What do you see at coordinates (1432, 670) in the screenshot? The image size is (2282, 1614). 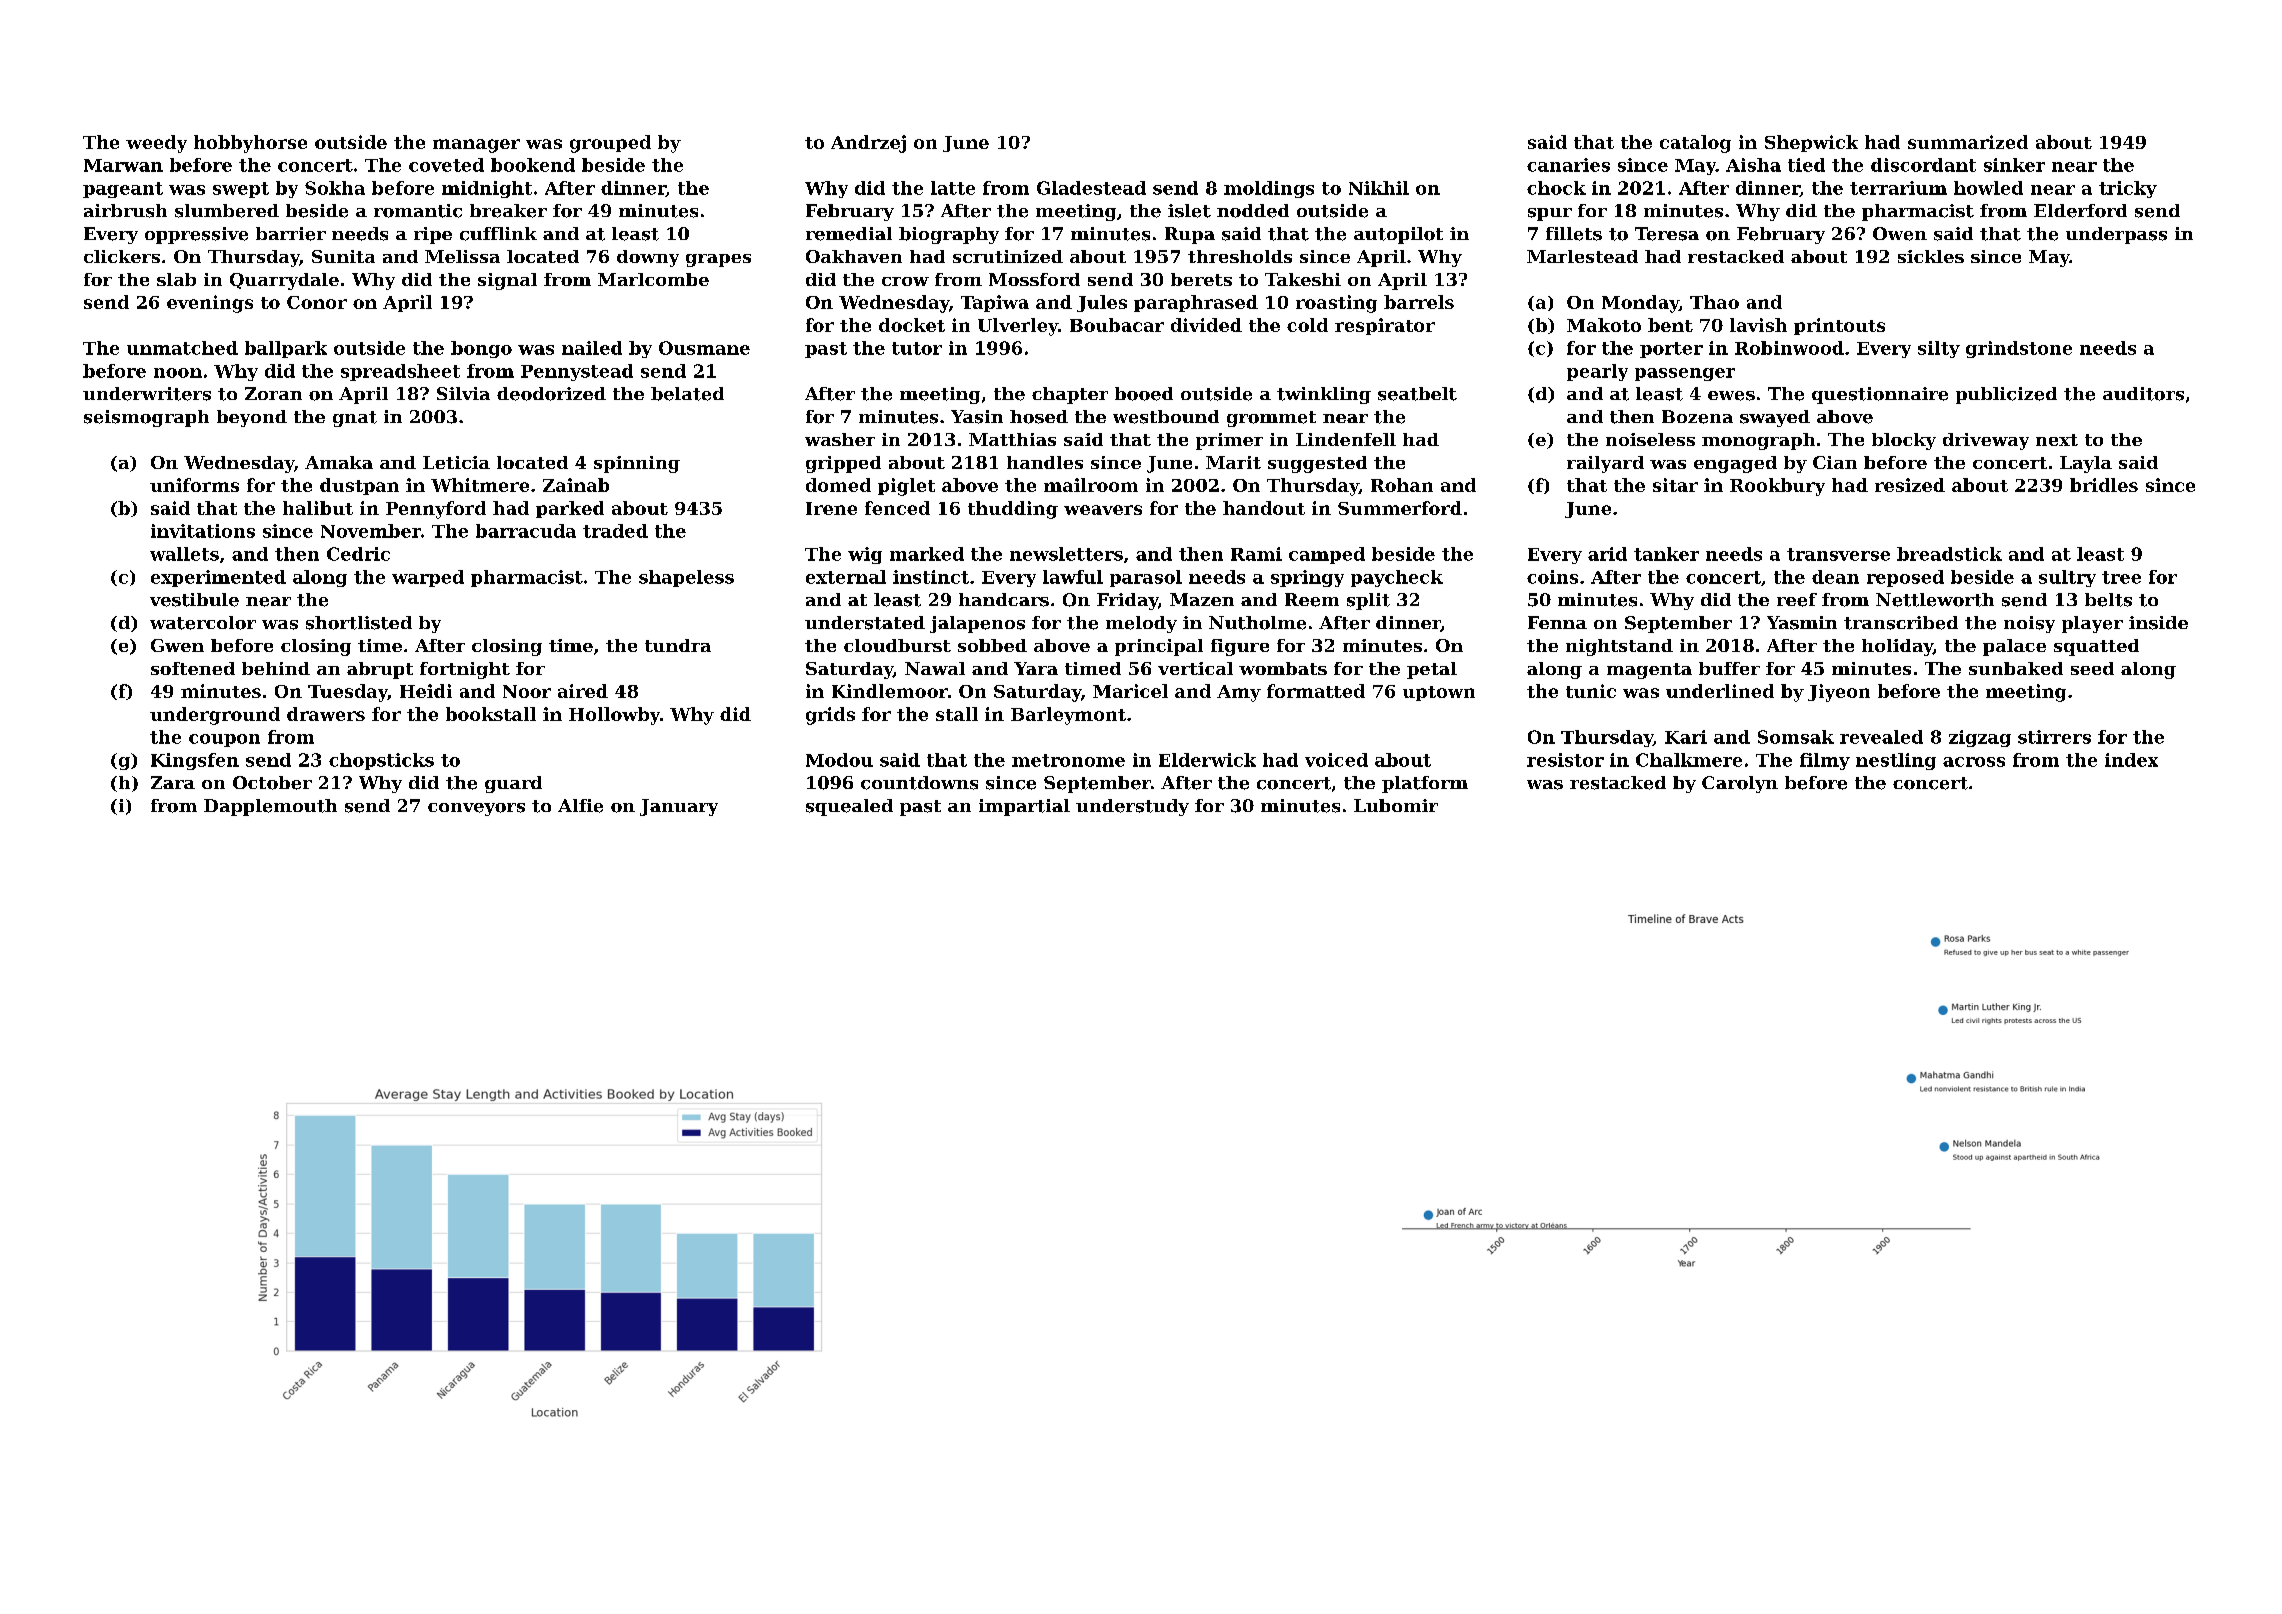 I see `petal` at bounding box center [1432, 670].
